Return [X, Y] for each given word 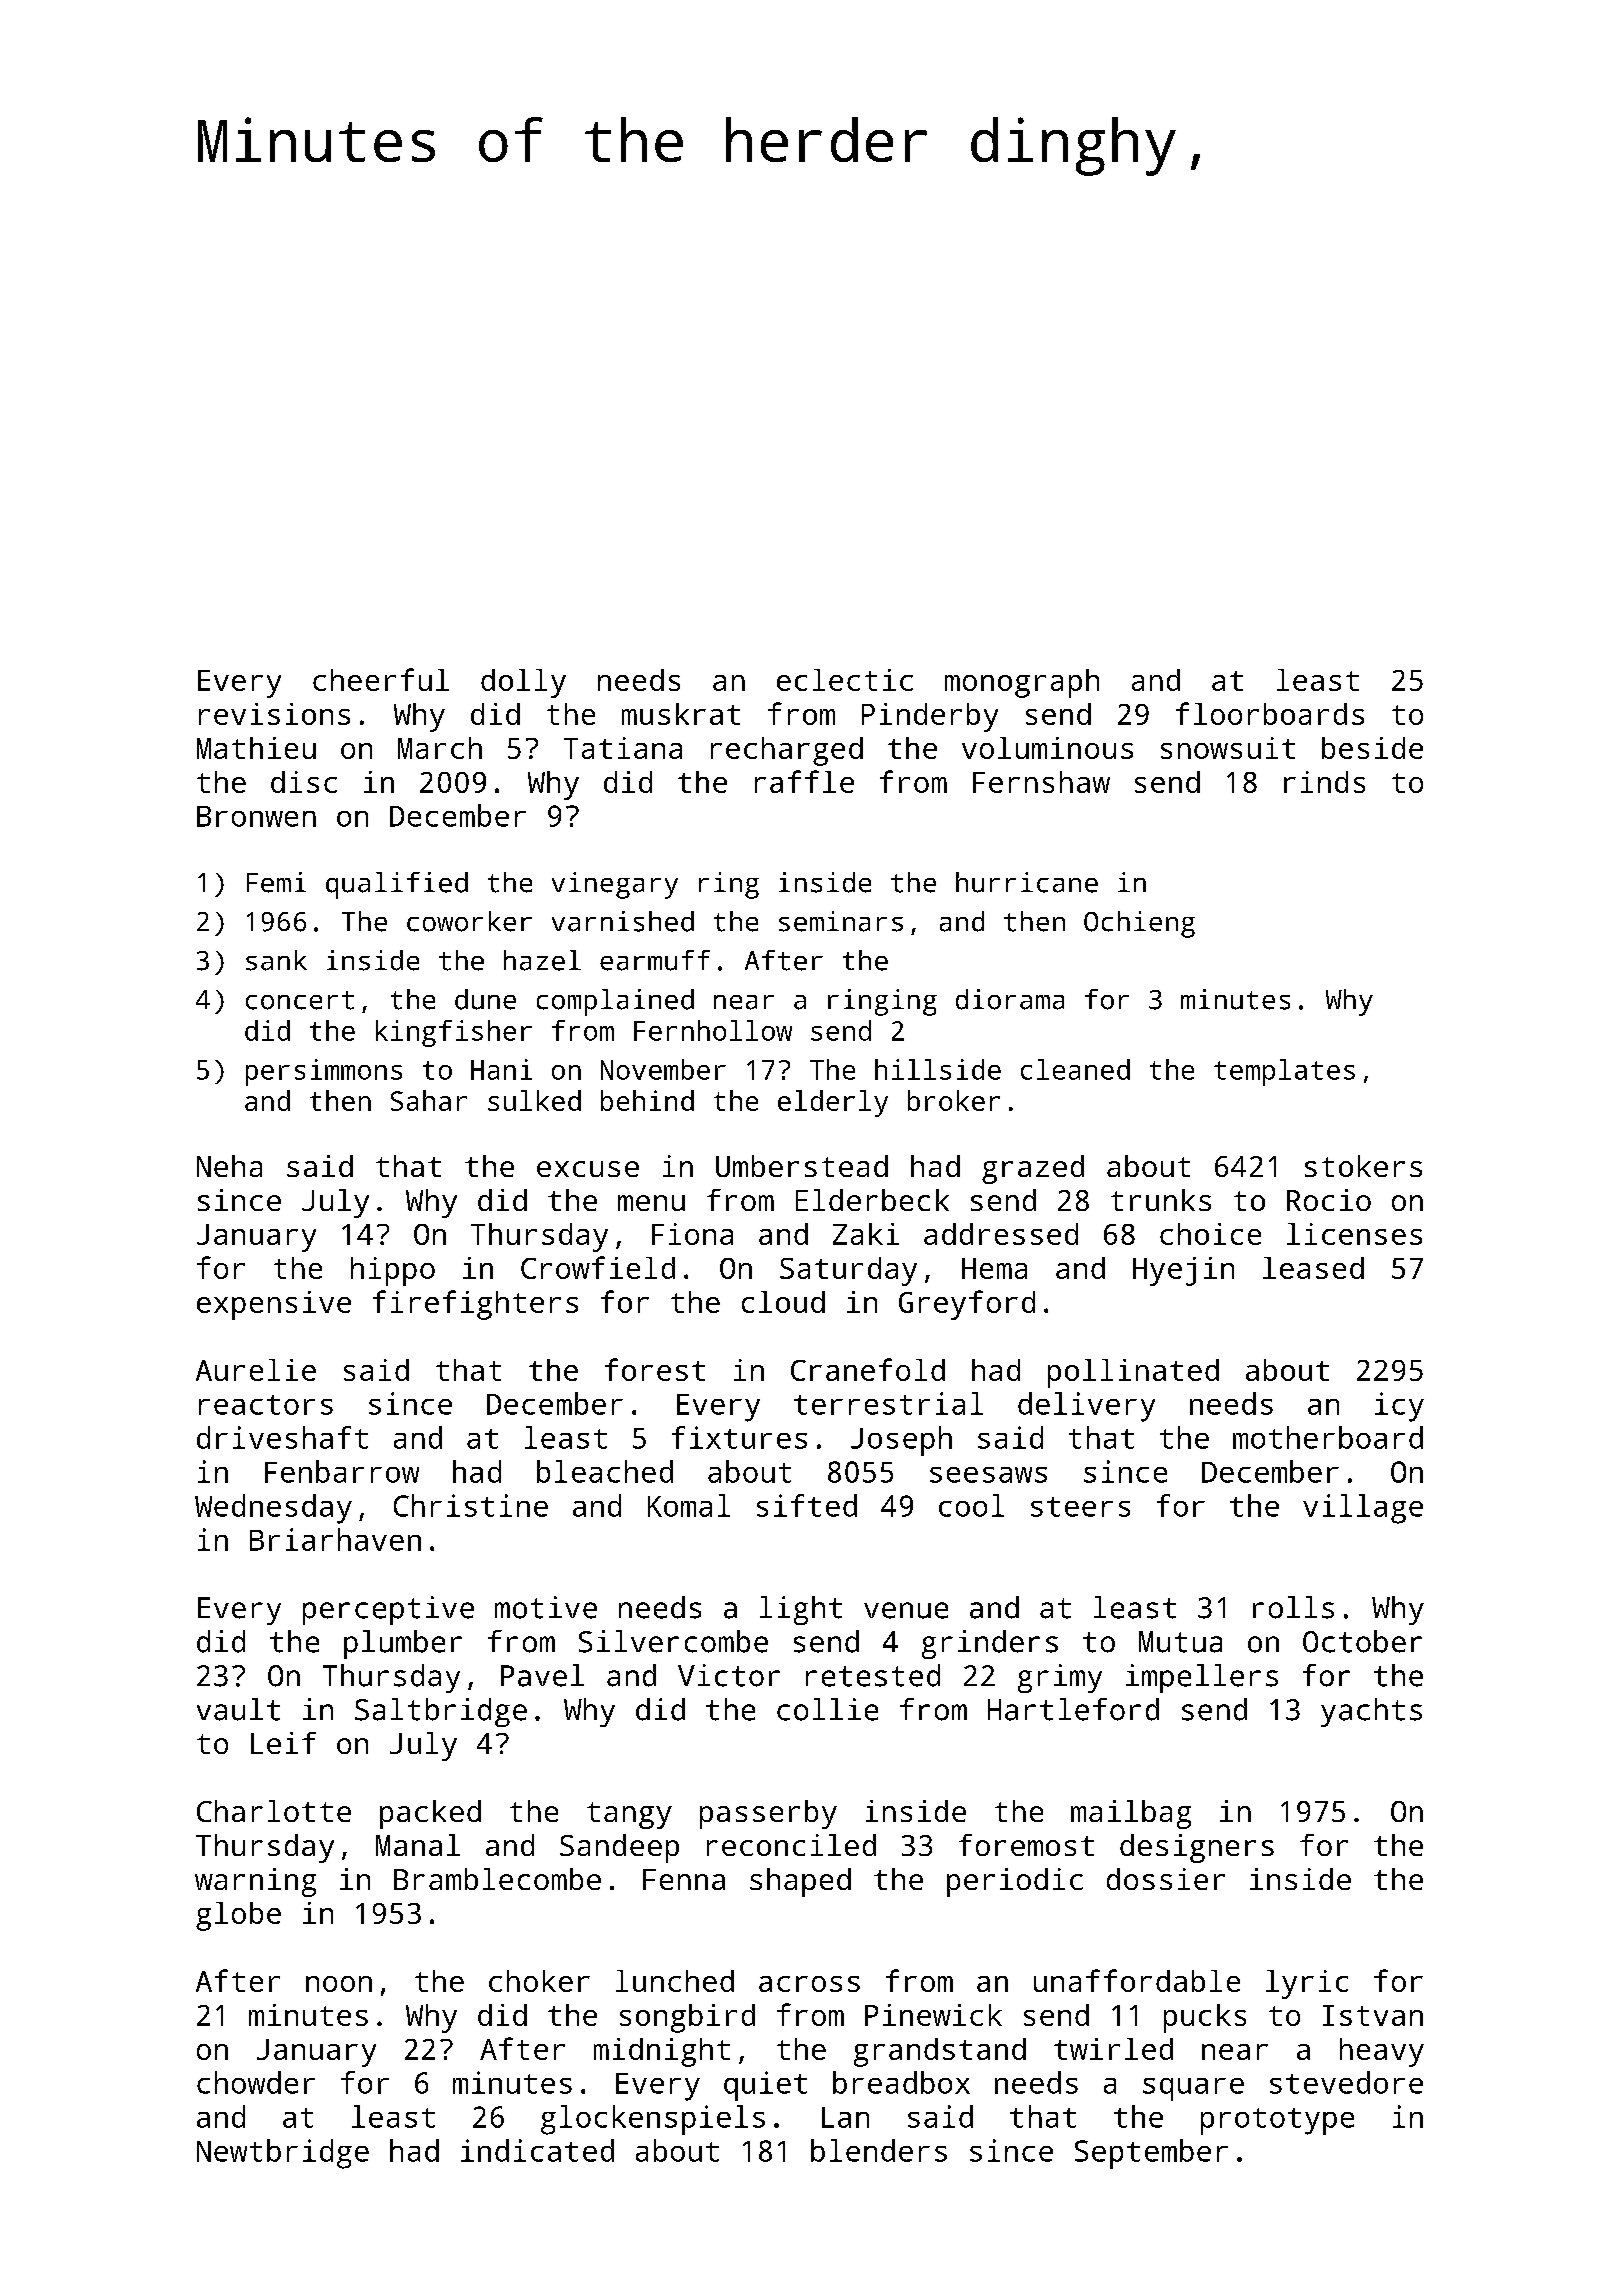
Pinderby [930, 717]
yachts [1371, 1712]
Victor [729, 1675]
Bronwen [256, 816]
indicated [537, 2150]
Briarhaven [335, 1539]
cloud [783, 1302]
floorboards [1270, 713]
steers [1080, 1507]
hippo [393, 1271]
